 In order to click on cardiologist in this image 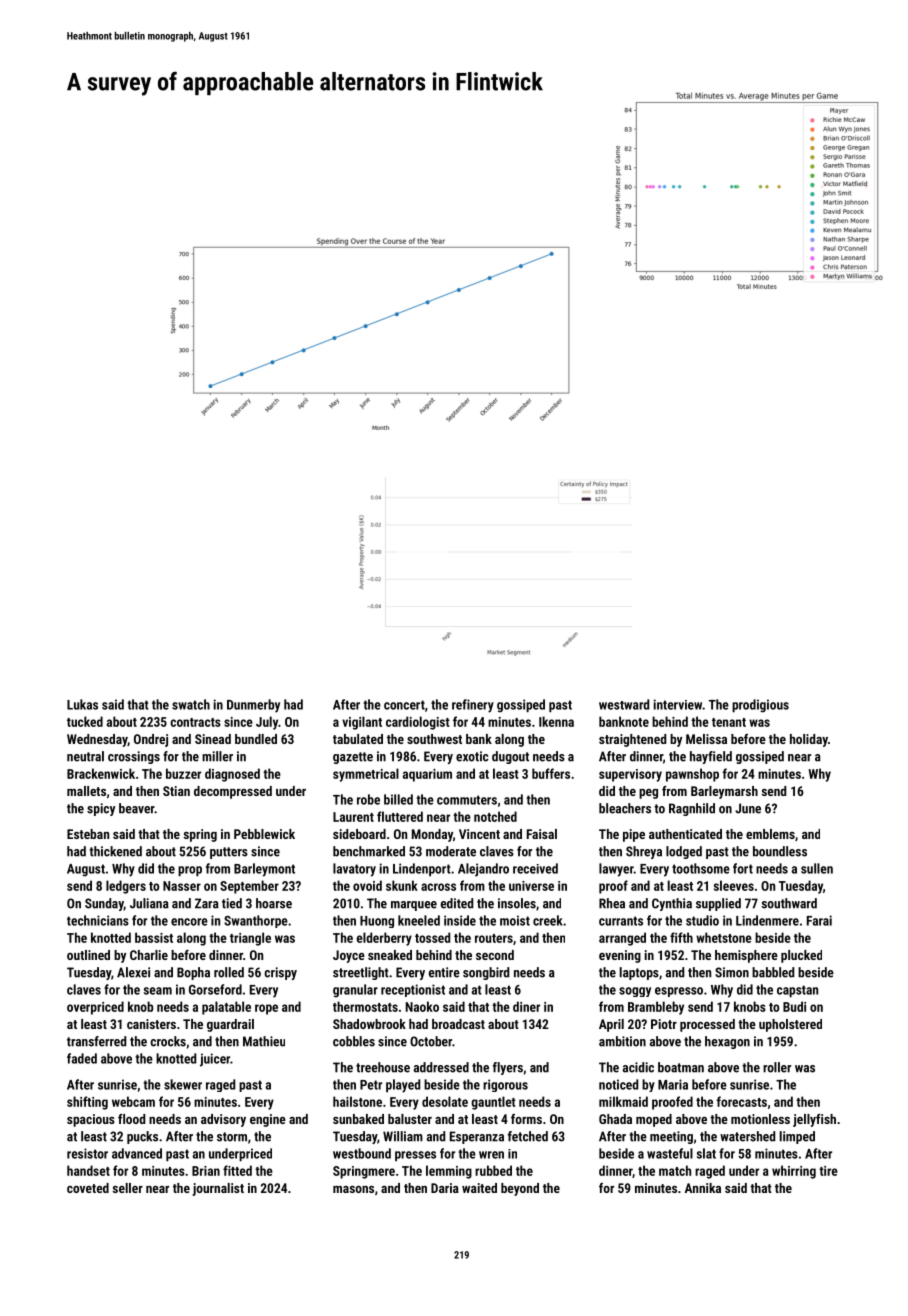, I will do `click(418, 723)`.
